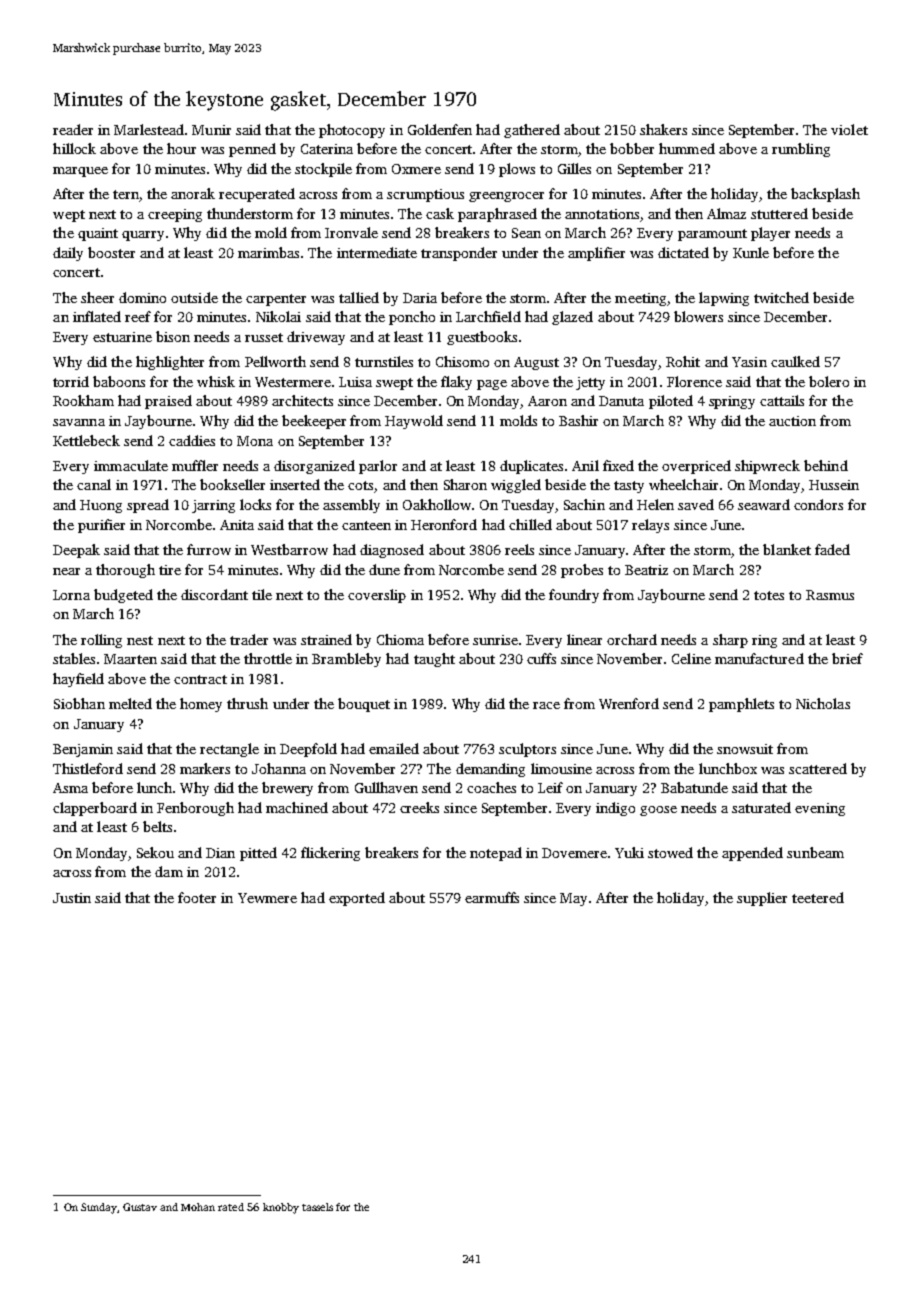 The height and width of the image is (1314, 924). Describe the element at coordinates (205, 768) in the image. I see `markers` at that location.
